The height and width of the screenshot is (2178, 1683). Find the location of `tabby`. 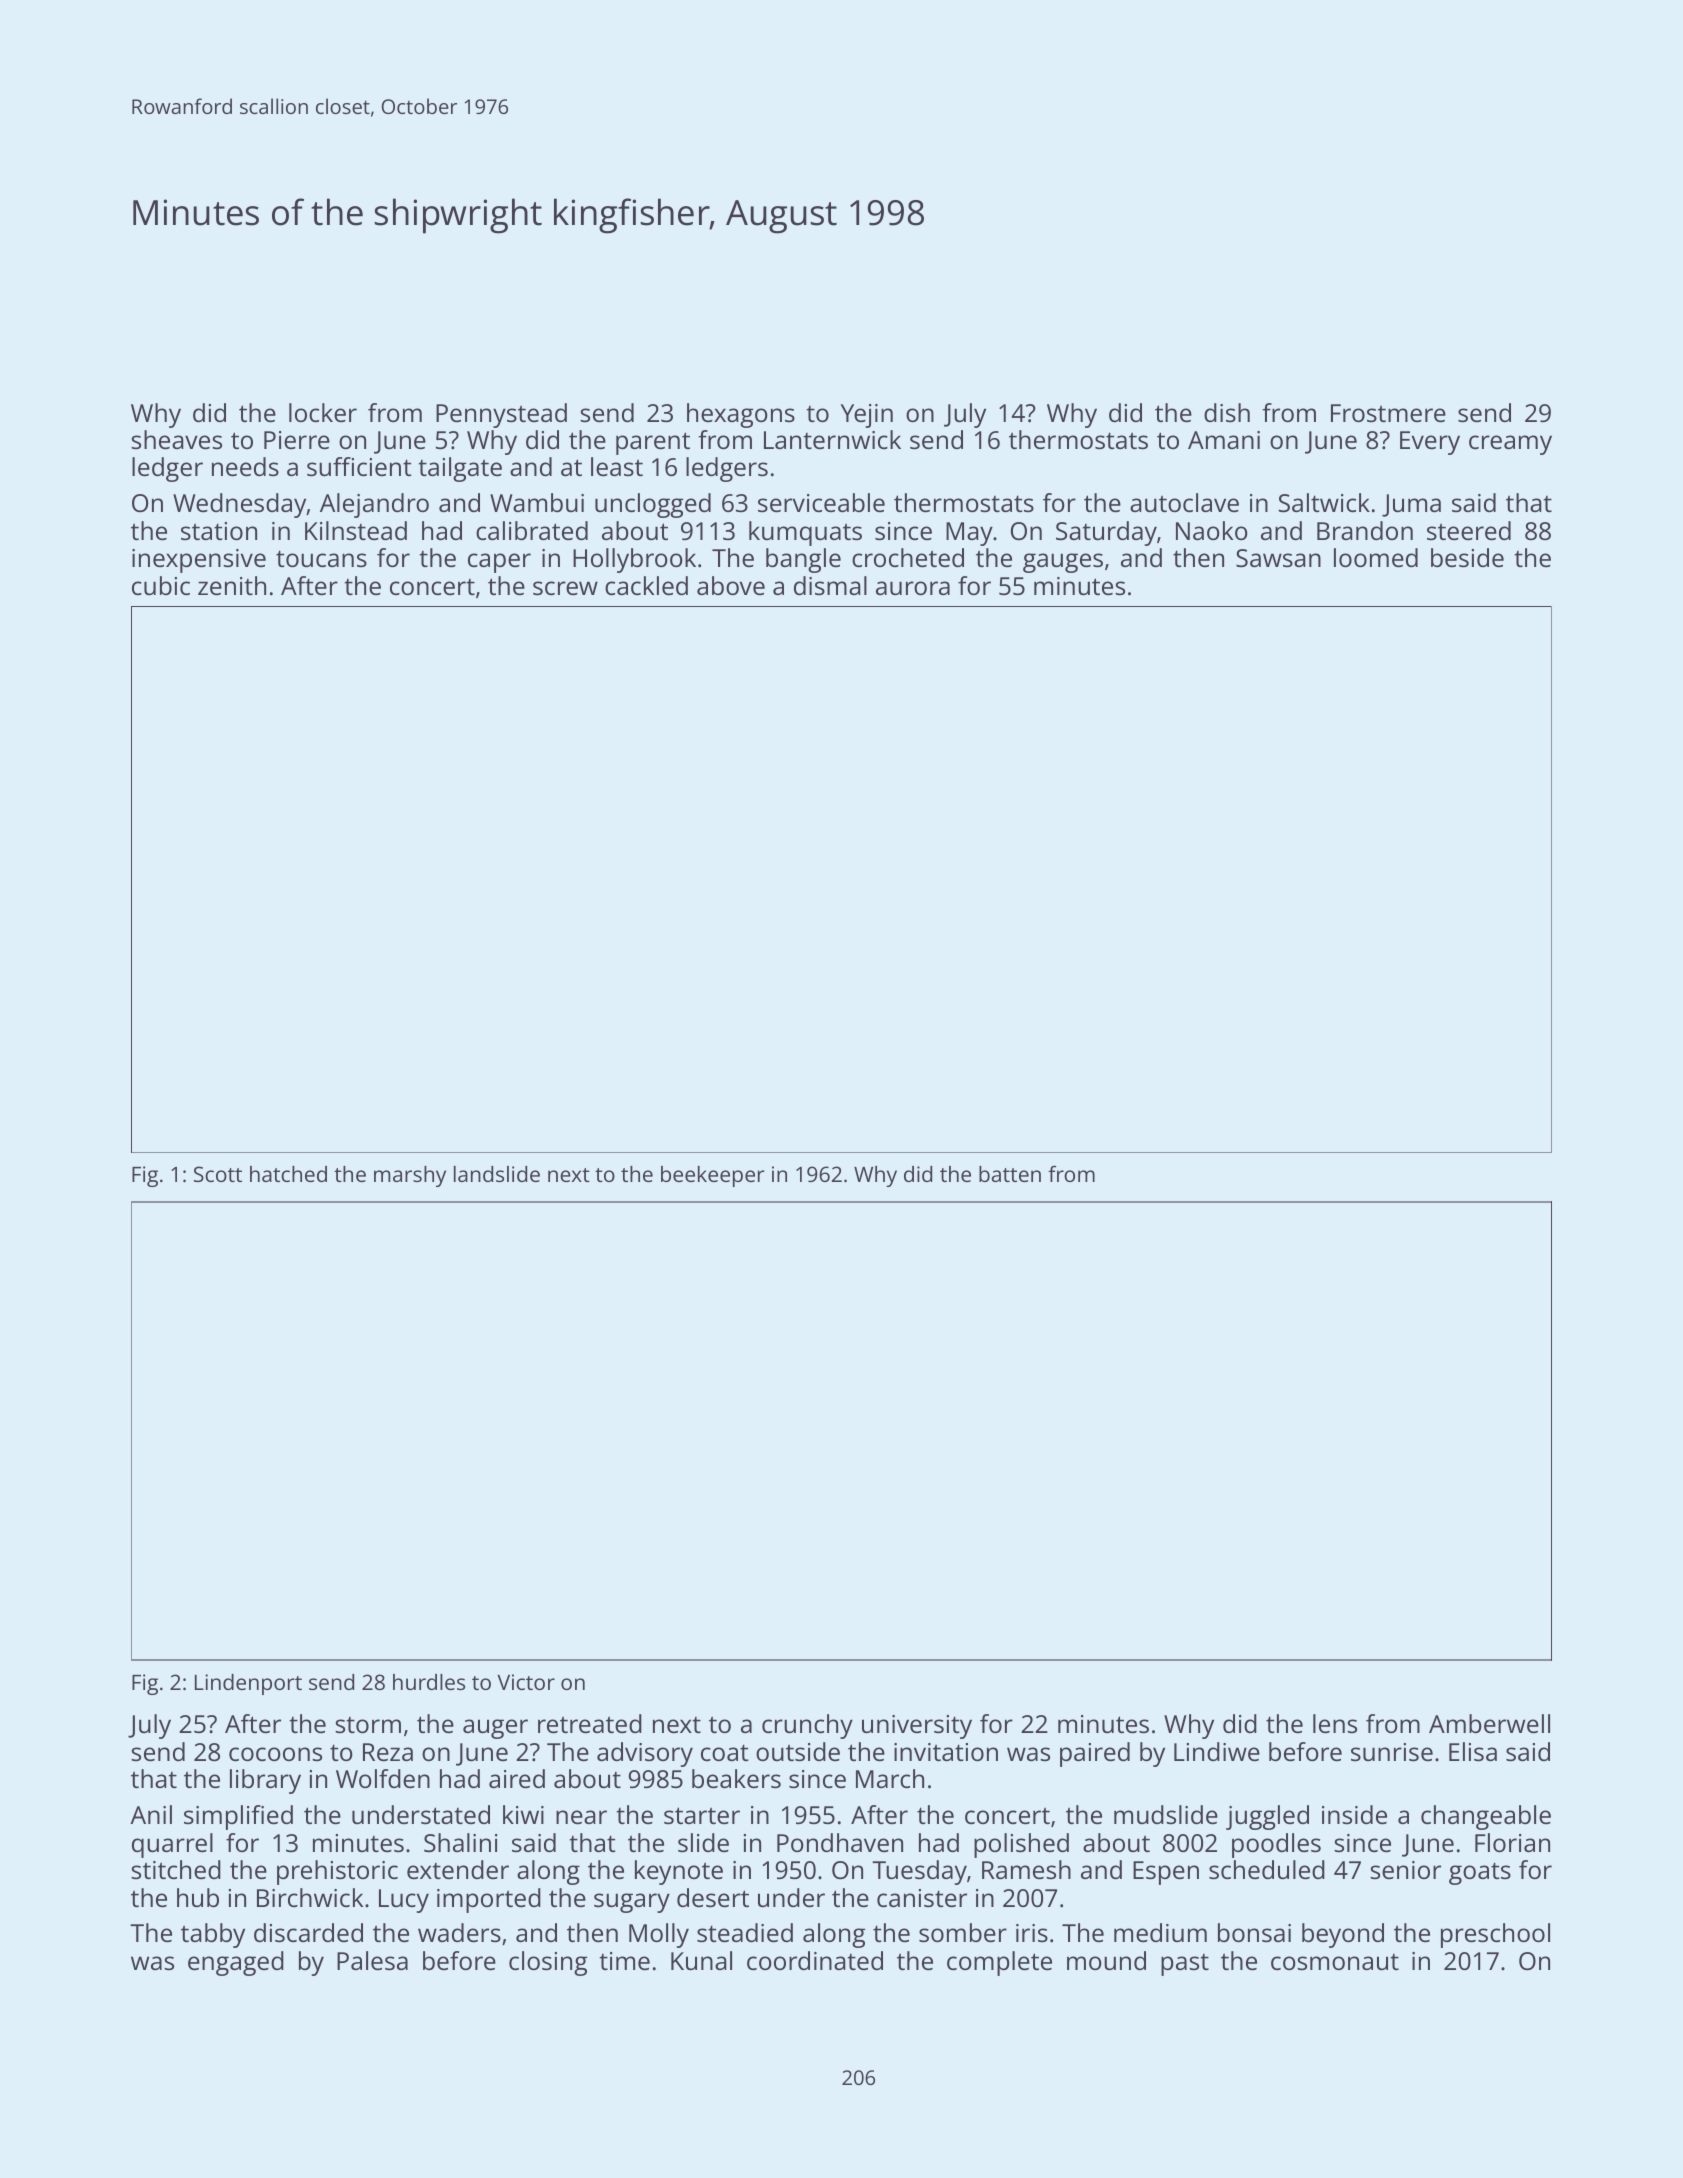

tabby is located at coordinates (213, 1935).
